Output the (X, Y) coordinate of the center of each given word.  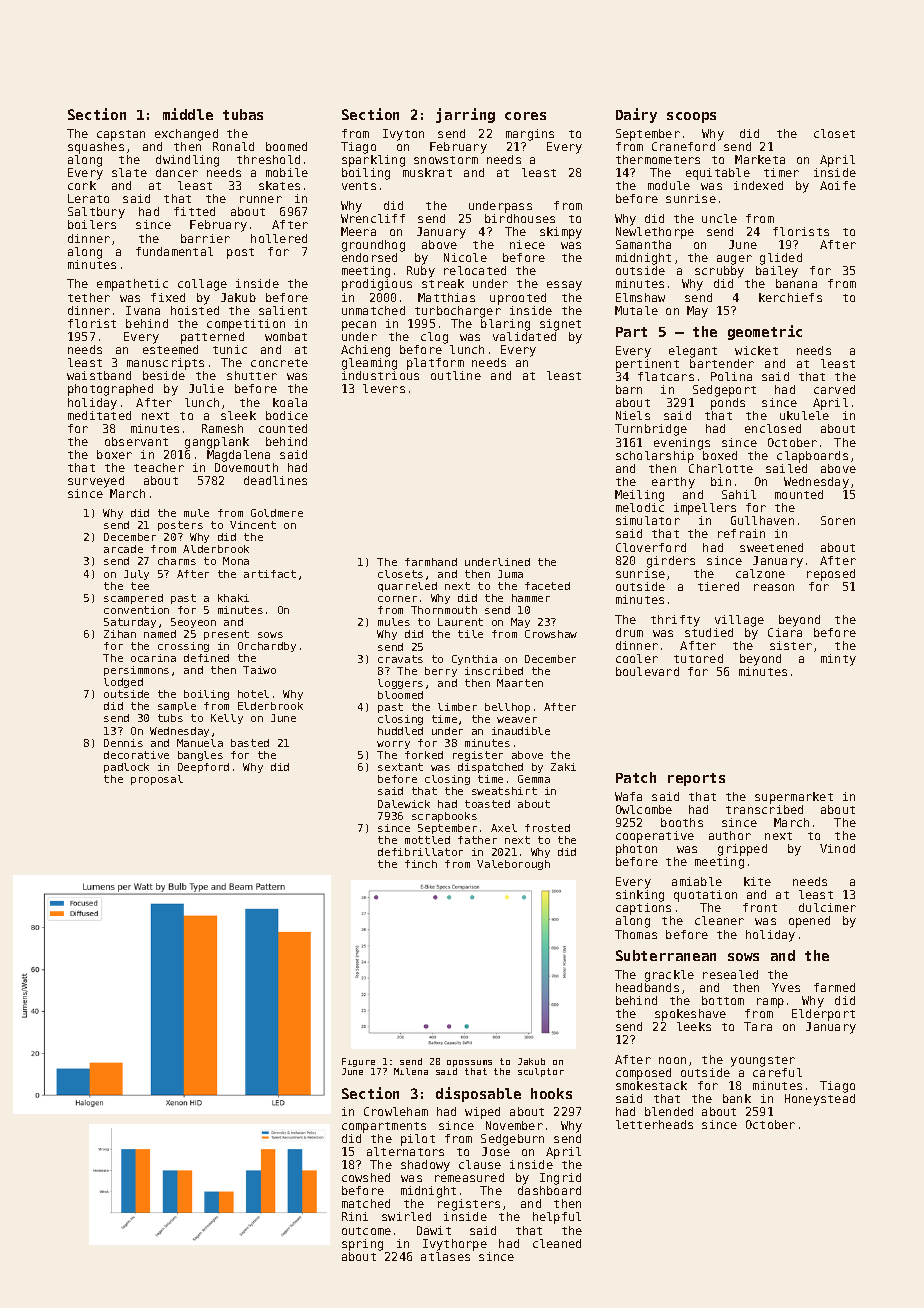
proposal (157, 780)
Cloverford (651, 547)
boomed (286, 146)
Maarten (520, 683)
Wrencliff (373, 218)
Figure (358, 1062)
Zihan (120, 634)
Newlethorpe (655, 233)
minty (838, 660)
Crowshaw (551, 634)
